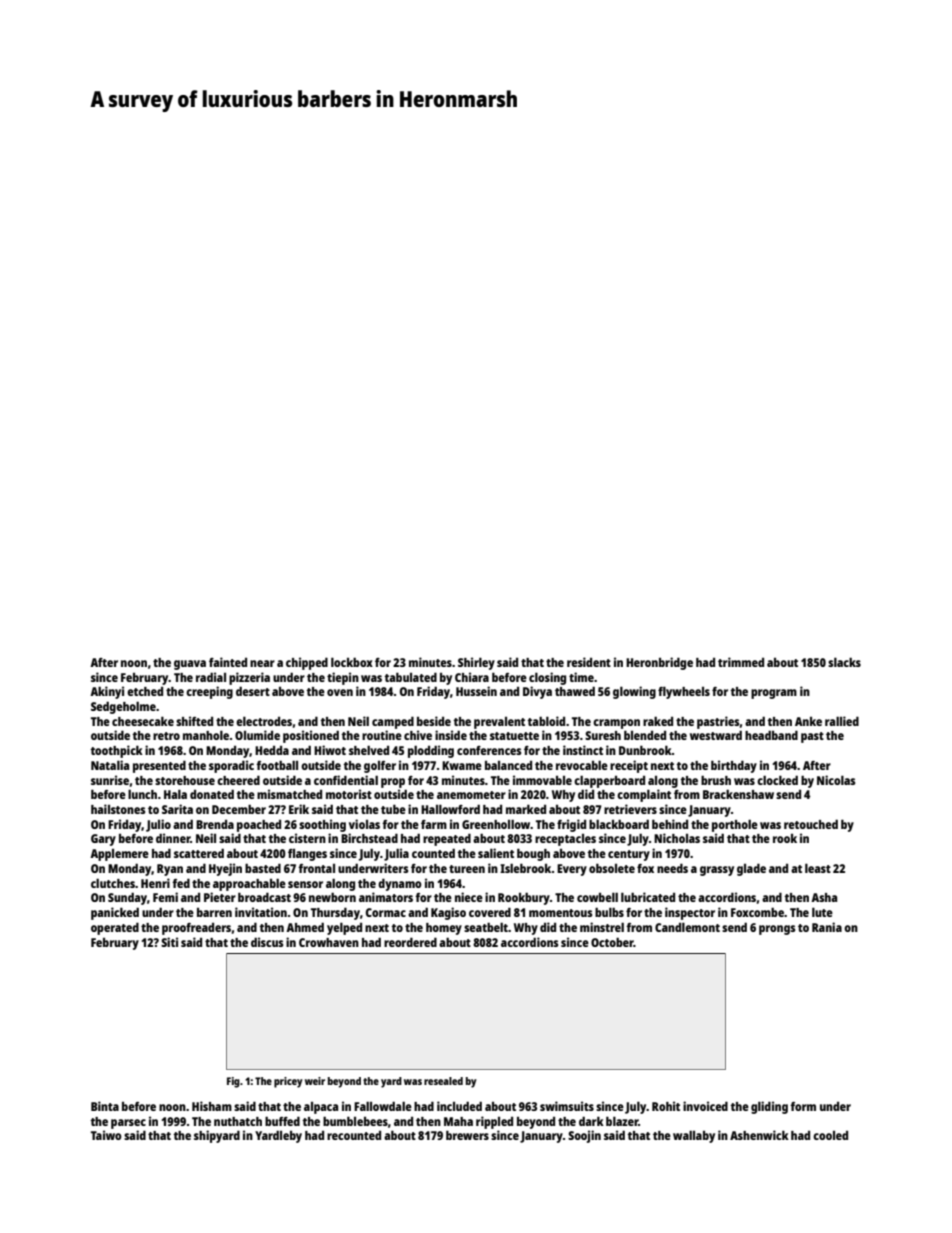  Describe the element at coordinates (107, 692) in the image. I see `Akinyi` at that location.
